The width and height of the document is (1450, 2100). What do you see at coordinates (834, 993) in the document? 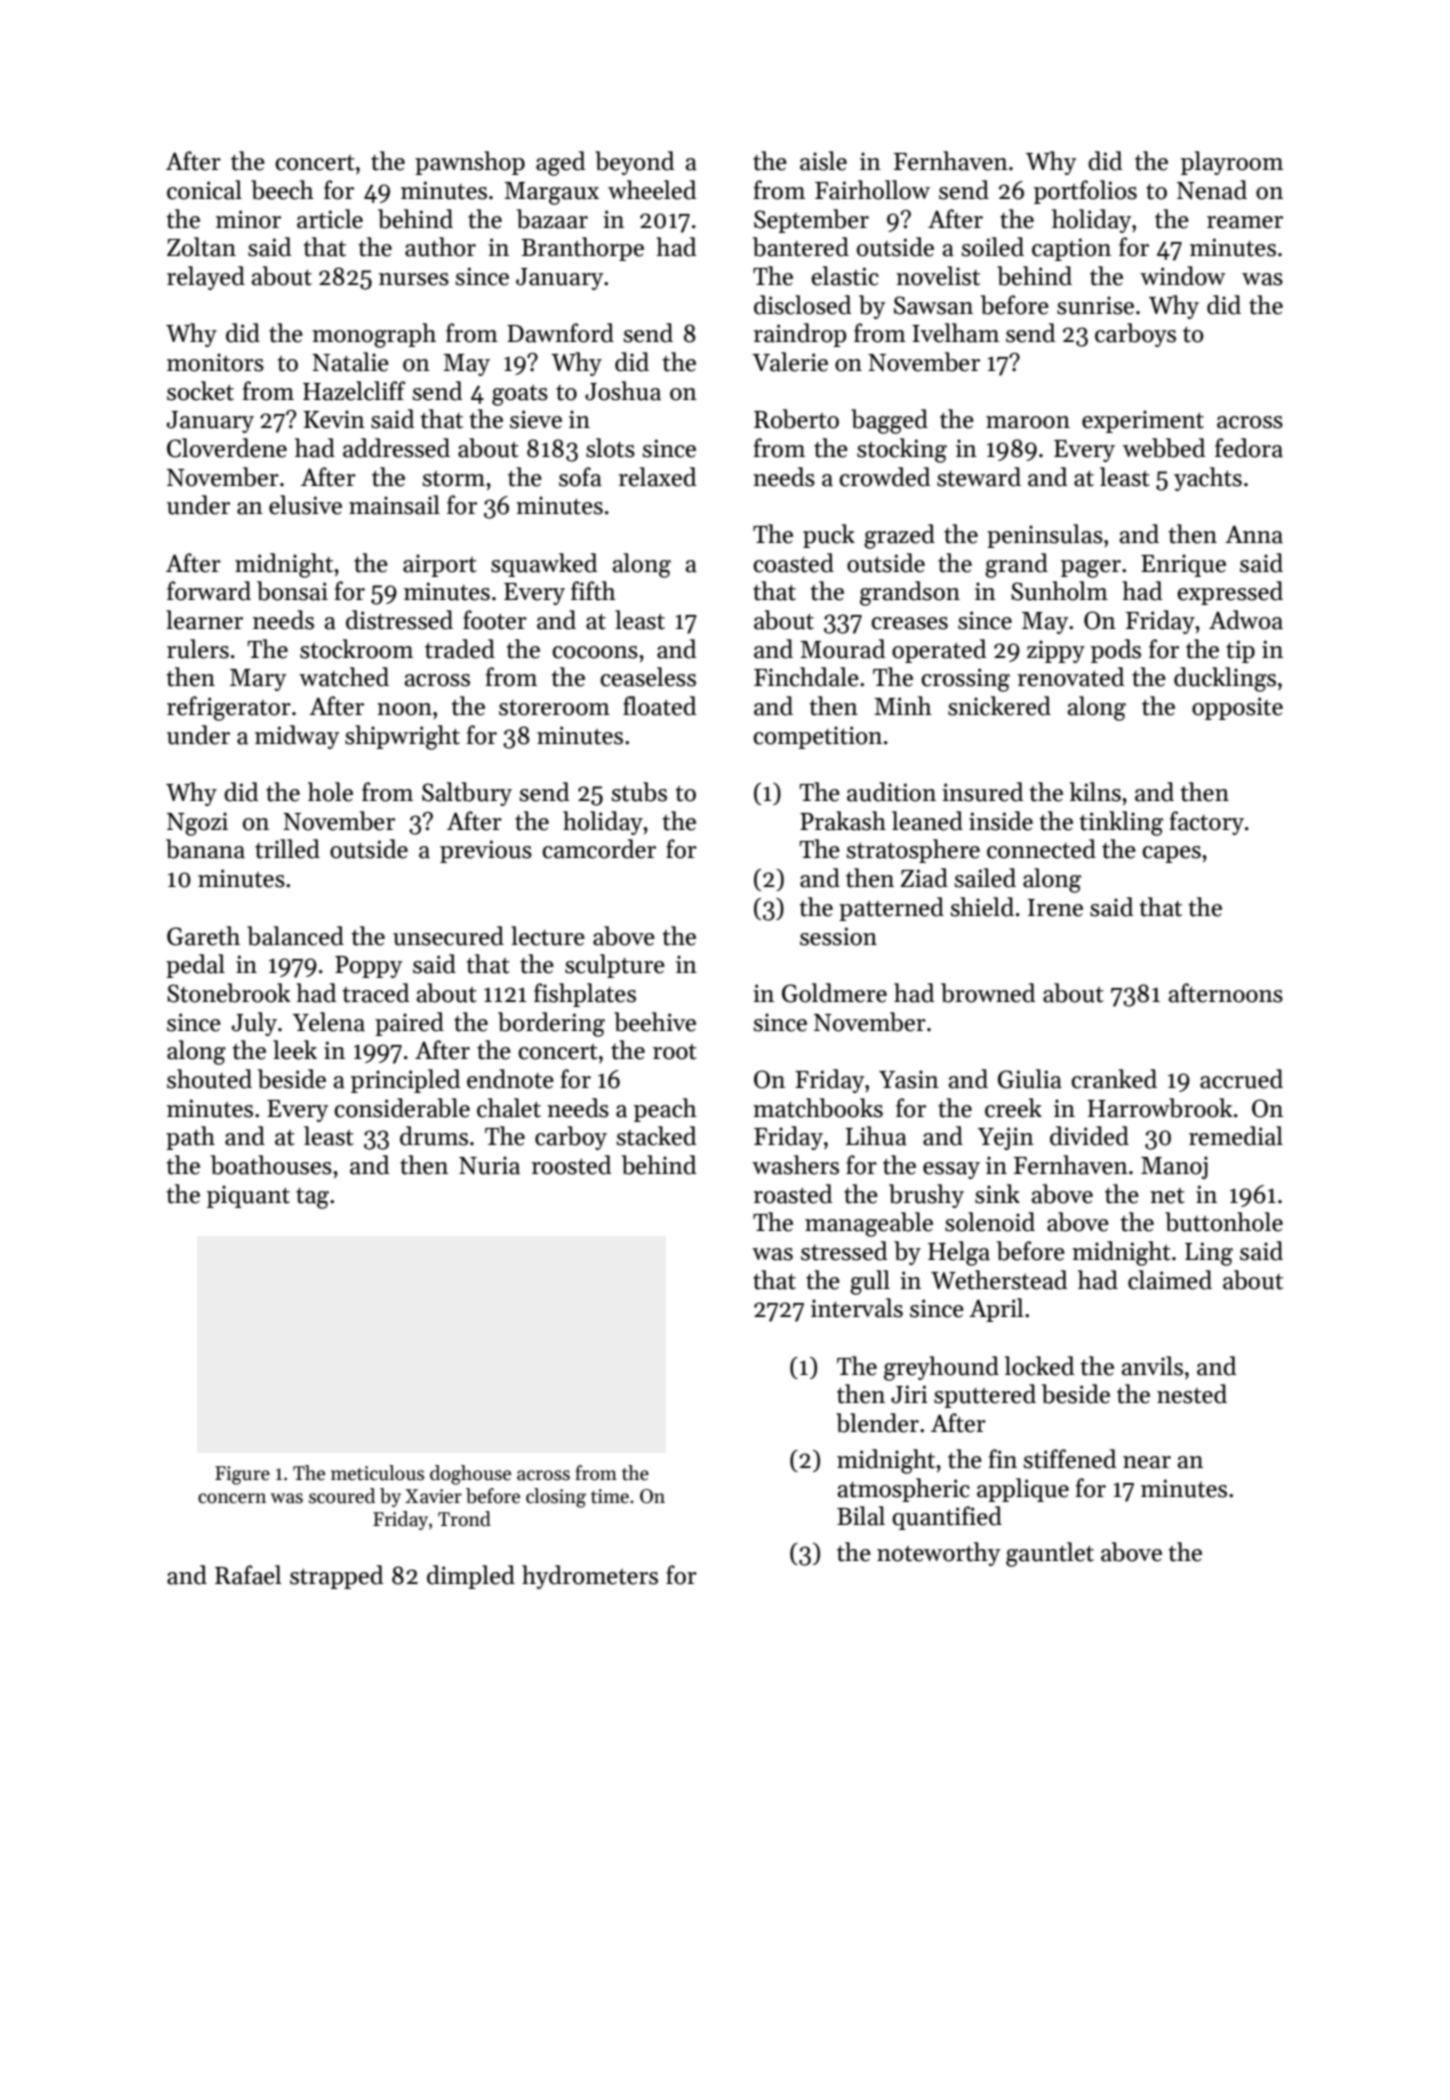
I see `Goldmere` at bounding box center [834, 993].
